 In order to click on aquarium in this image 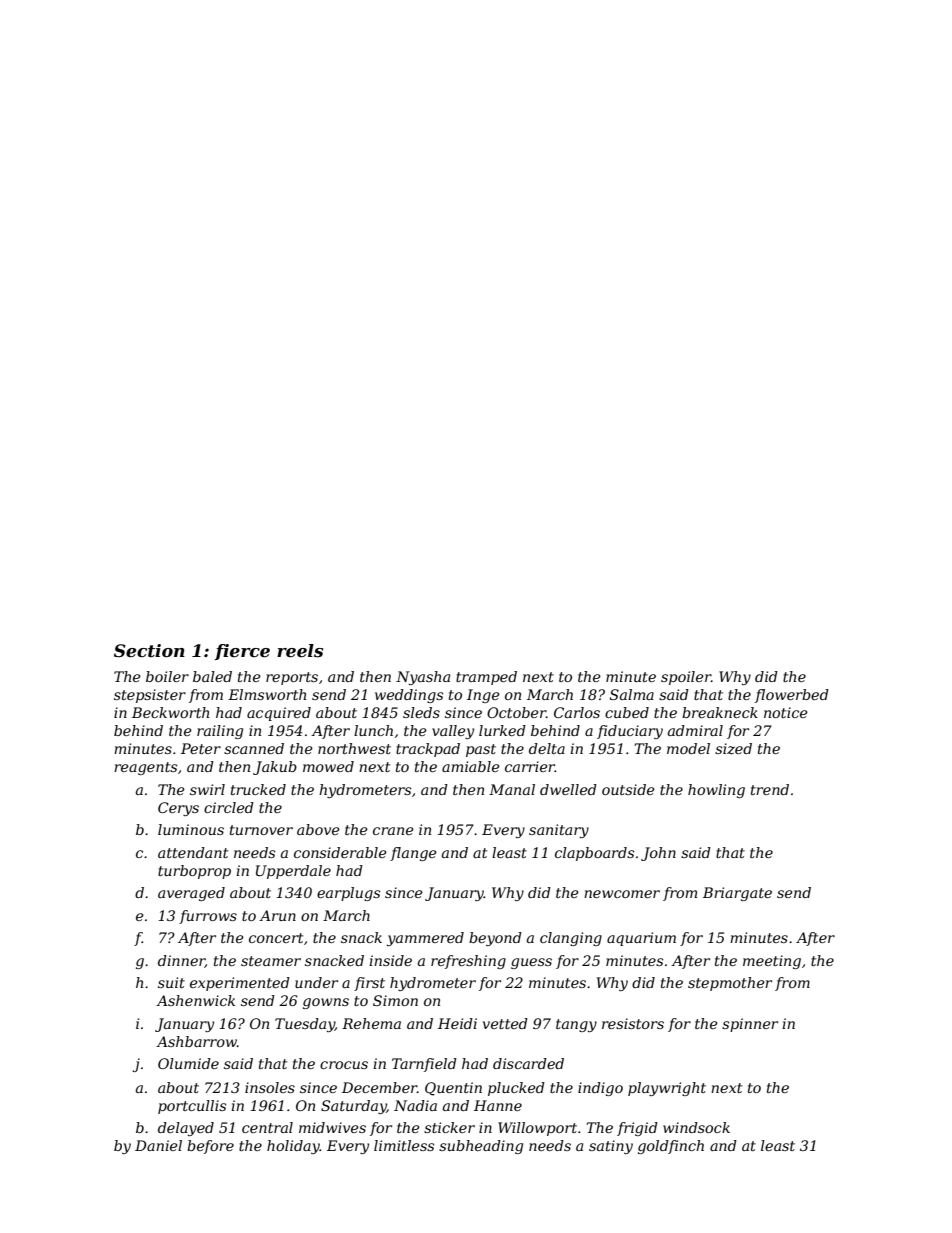, I will do `click(641, 939)`.
